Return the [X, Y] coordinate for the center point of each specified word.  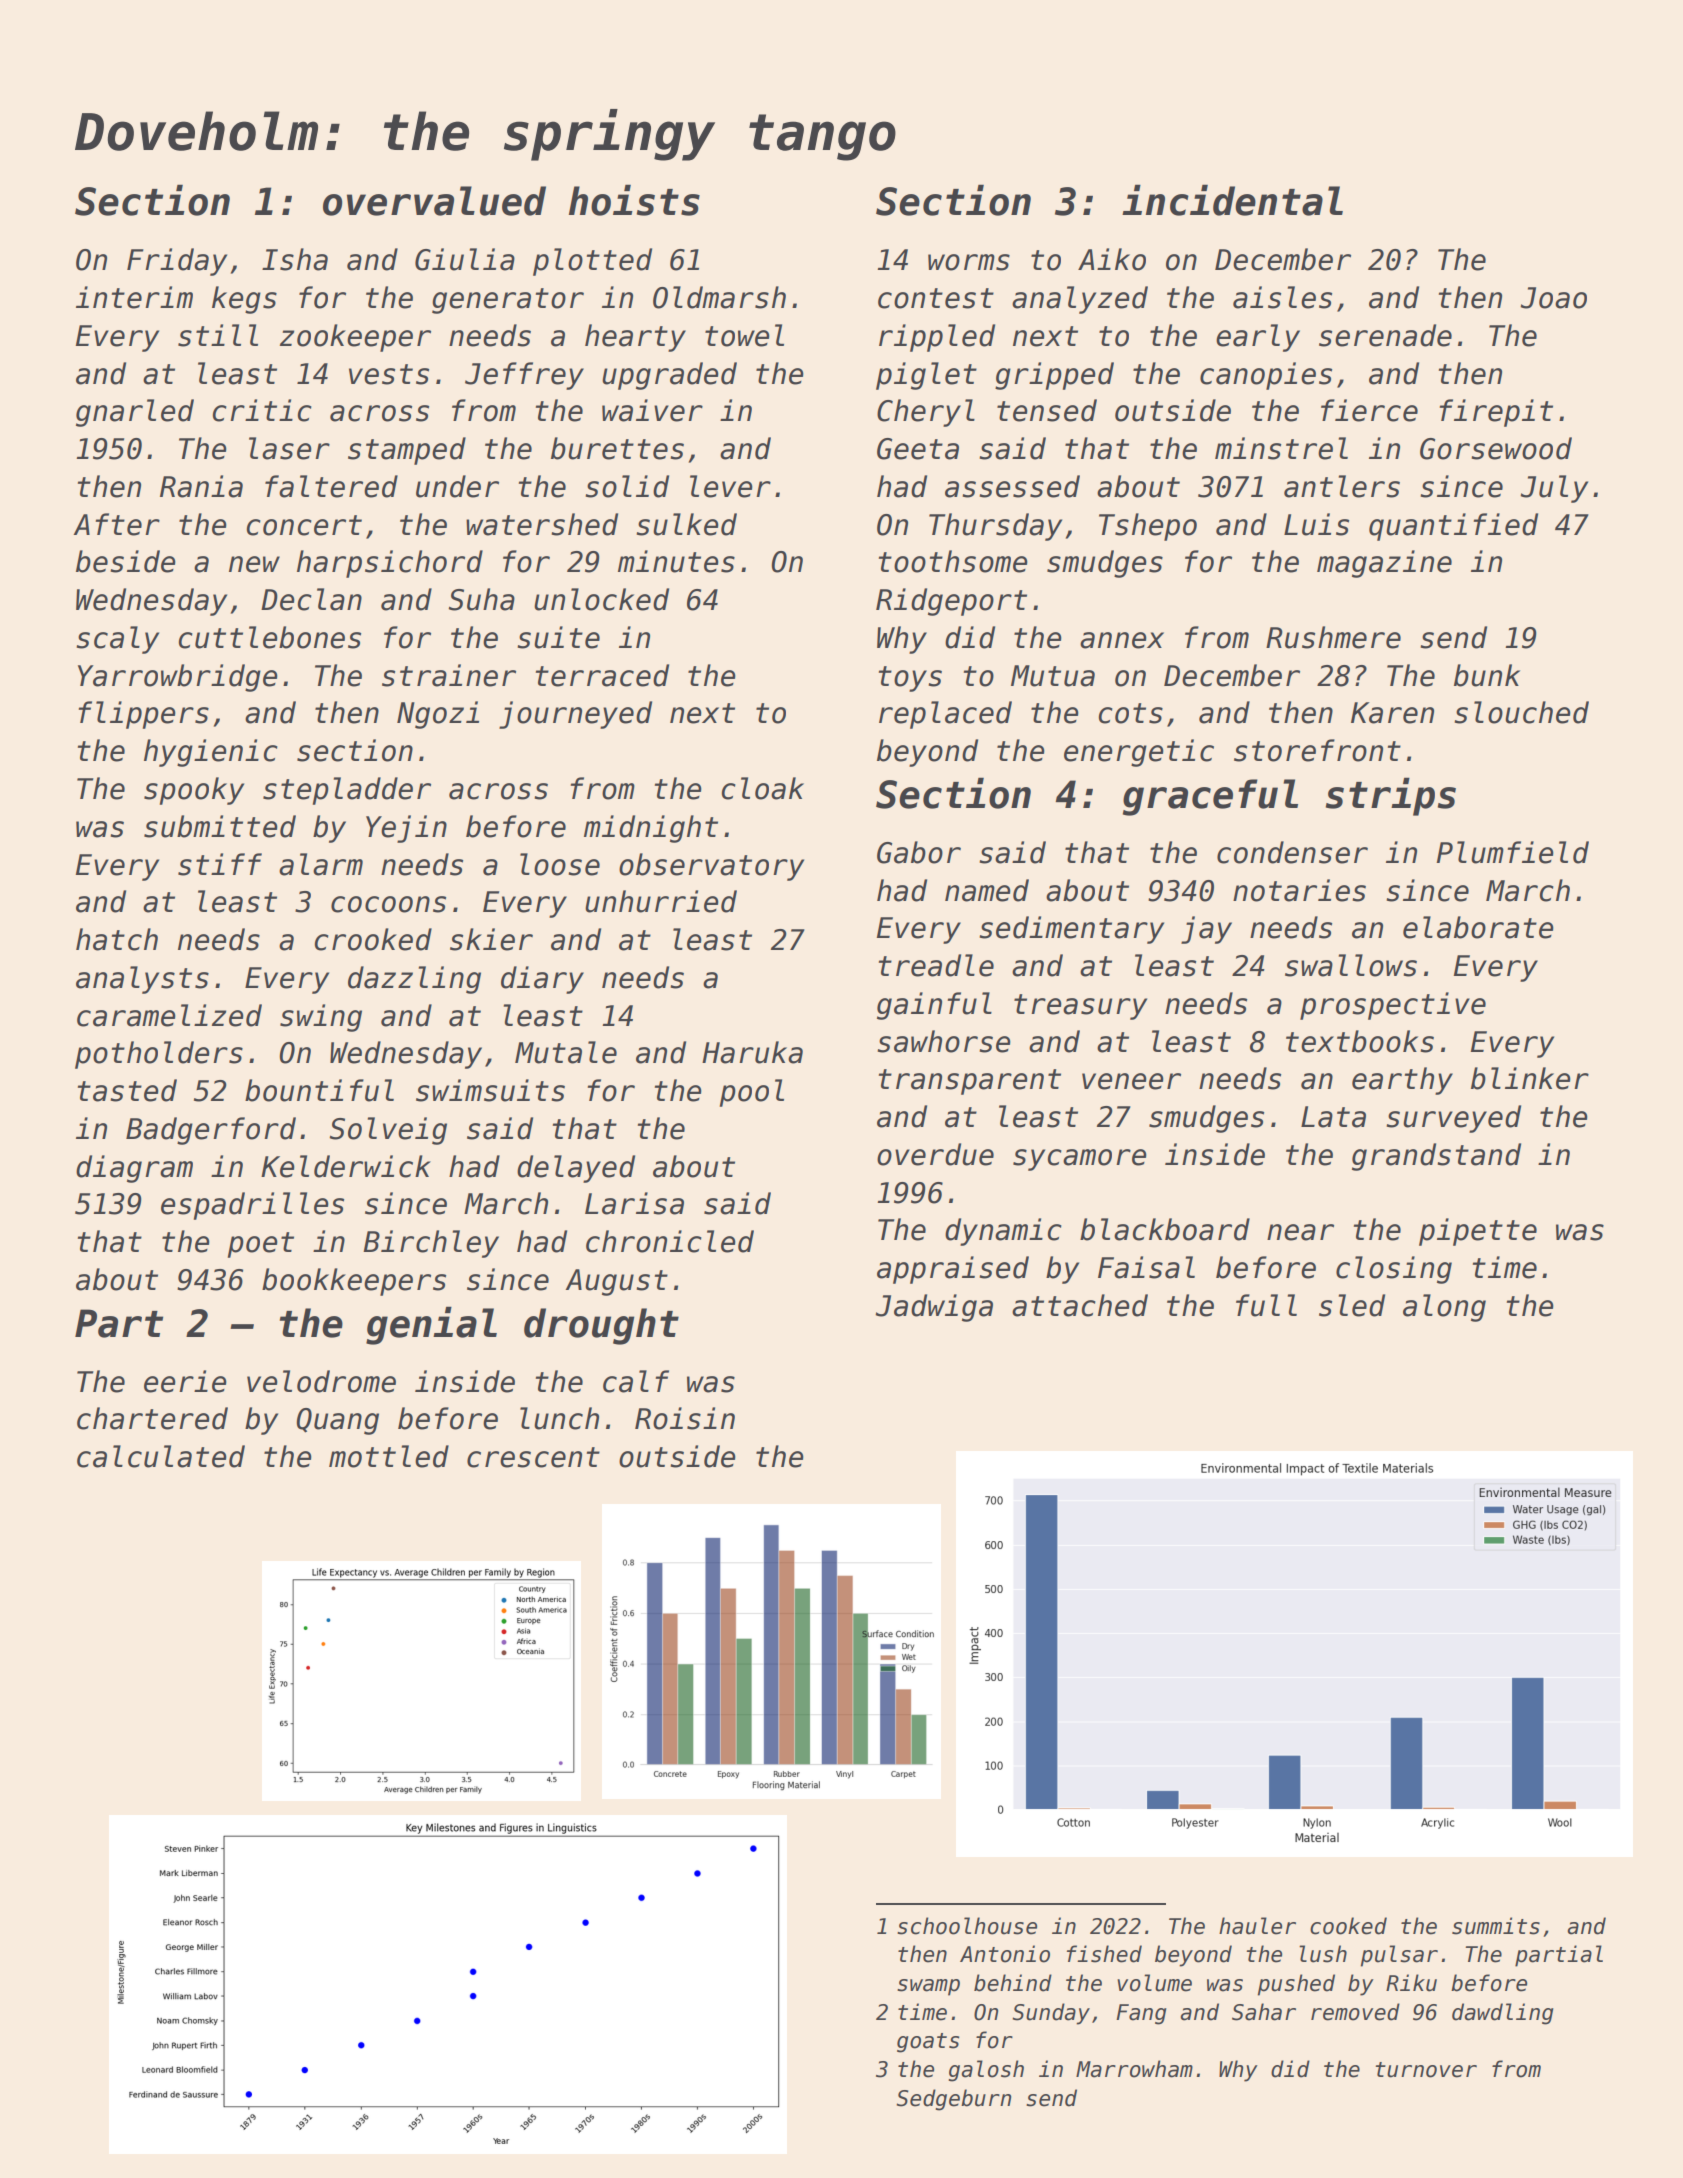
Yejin [406, 829]
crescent [533, 1457]
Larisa [634, 1203]
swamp [928, 1987]
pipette [1478, 1232]
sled [1352, 1305]
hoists [634, 200]
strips [1391, 796]
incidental [1232, 200]
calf [636, 1381]
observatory [711, 867]
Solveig [388, 1131]
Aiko [1112, 259]
